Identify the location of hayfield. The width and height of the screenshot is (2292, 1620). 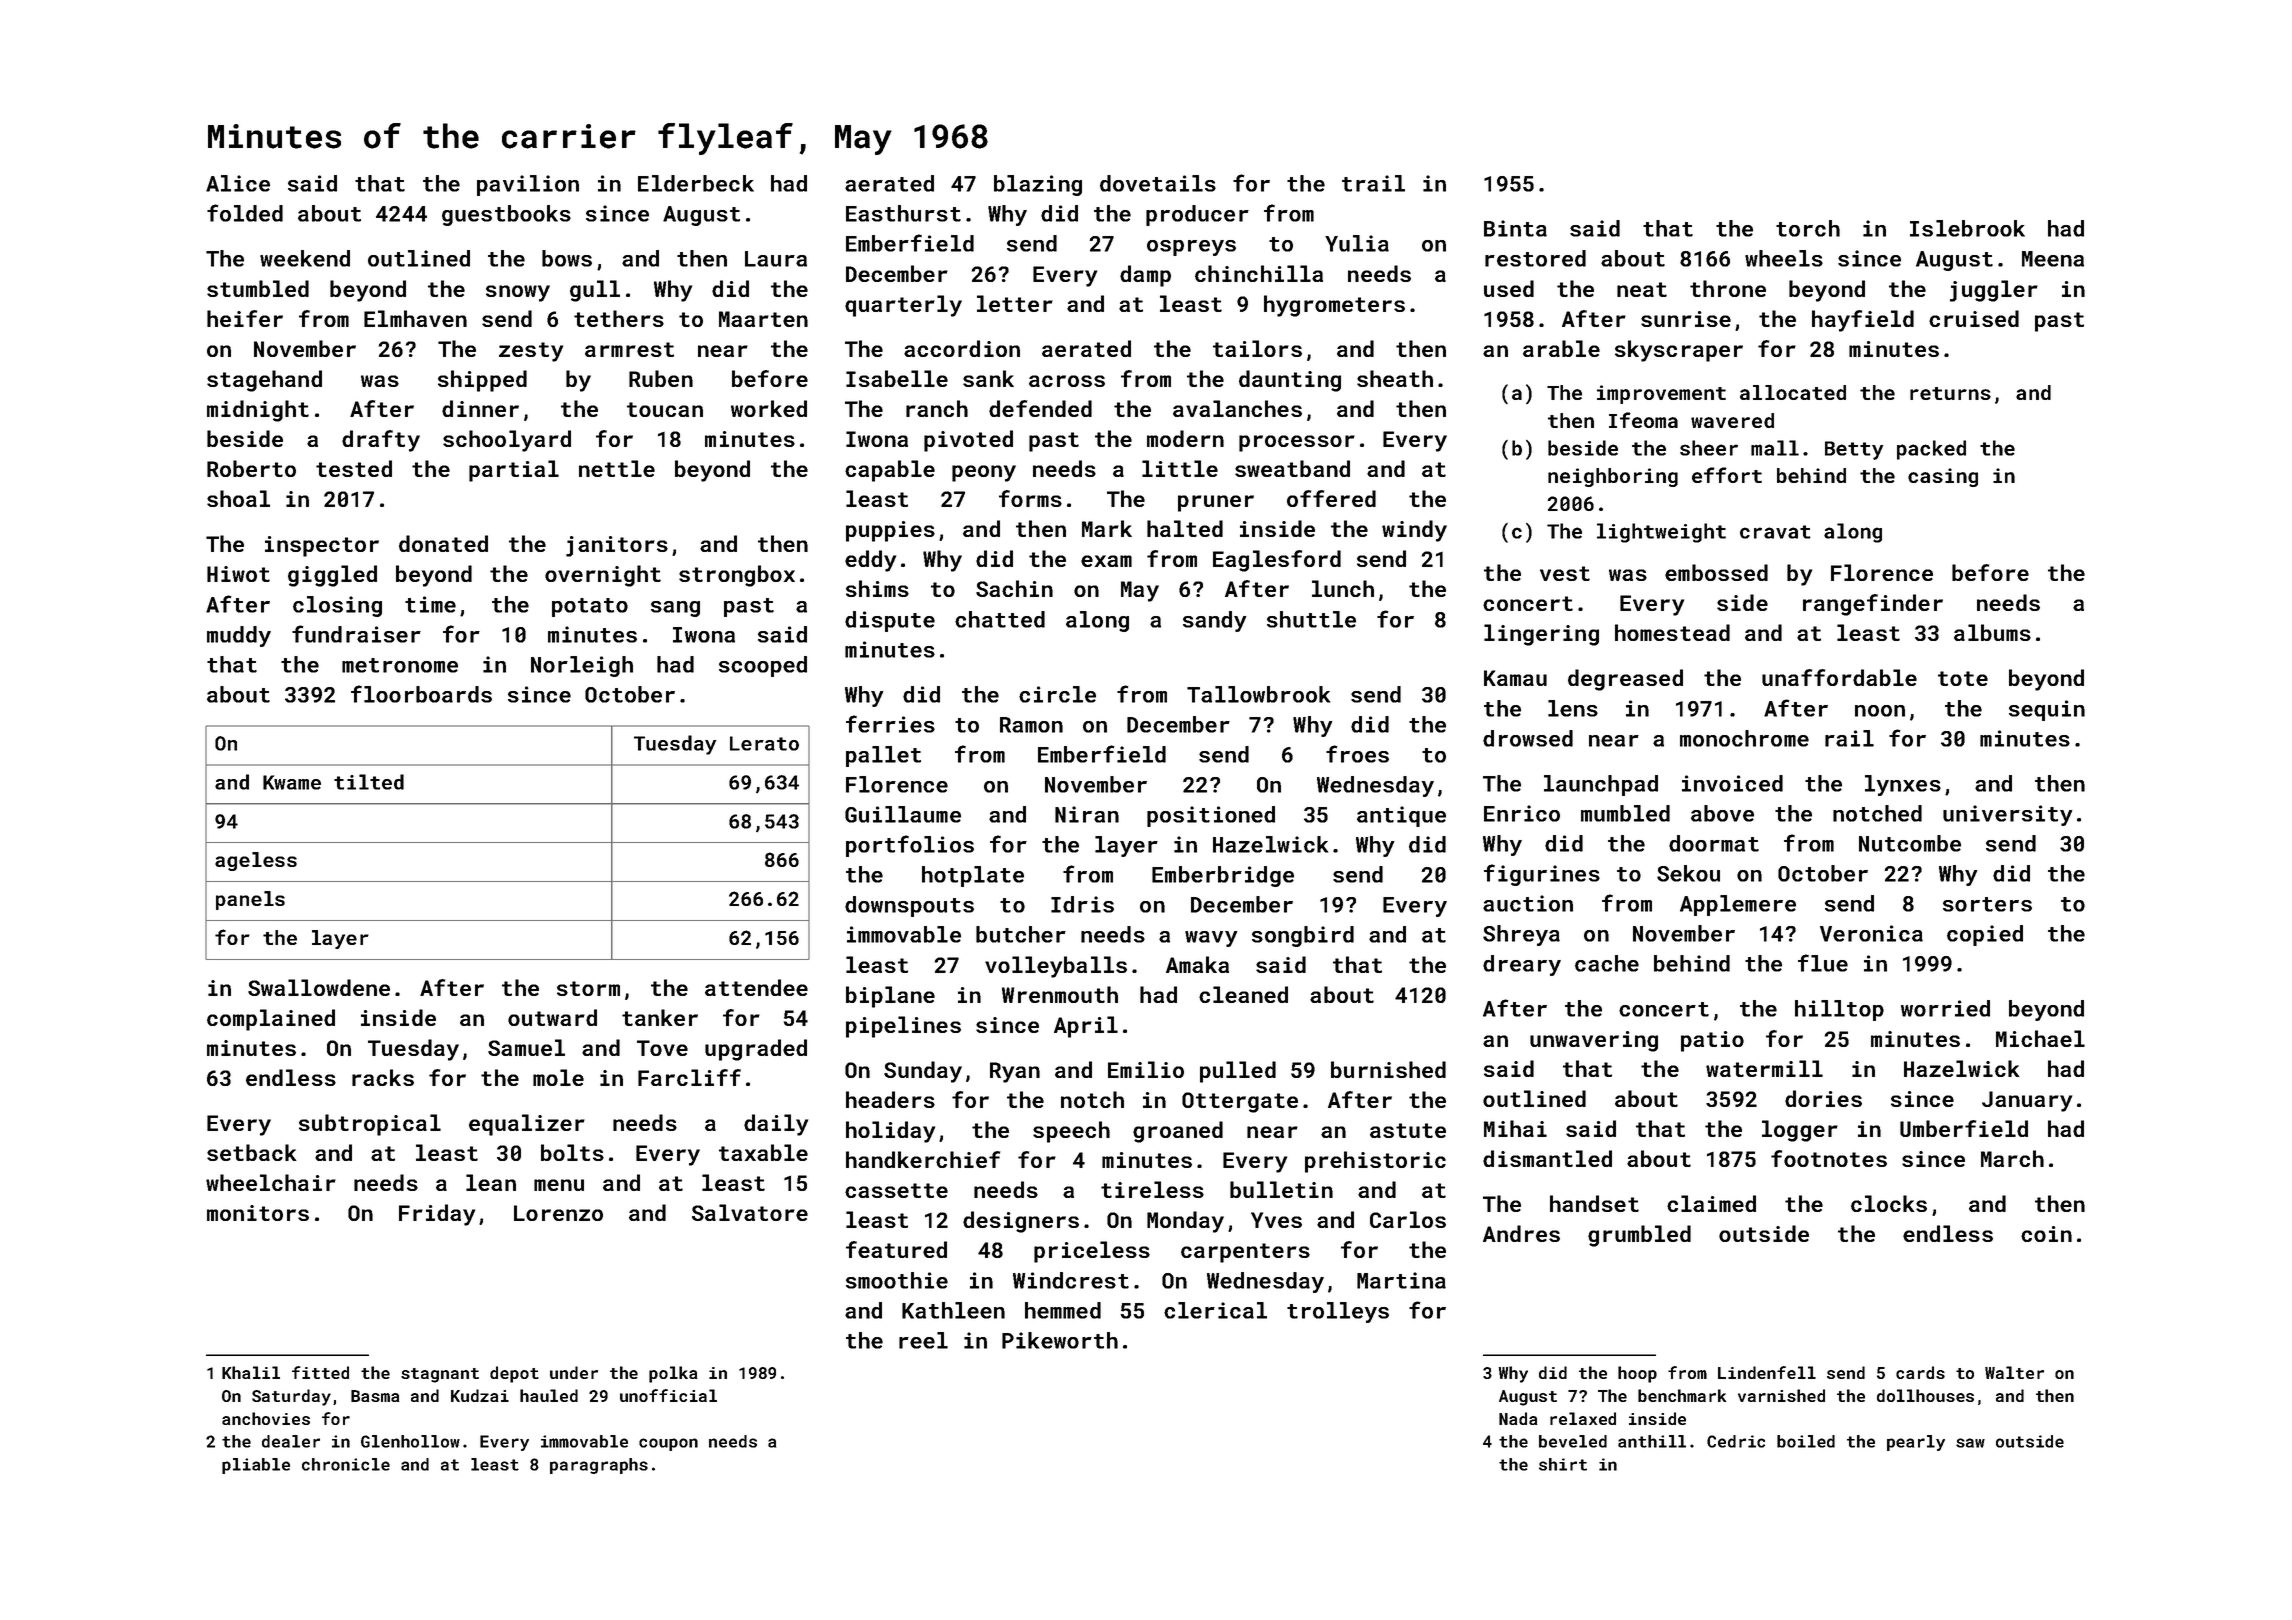
(1863, 321).
